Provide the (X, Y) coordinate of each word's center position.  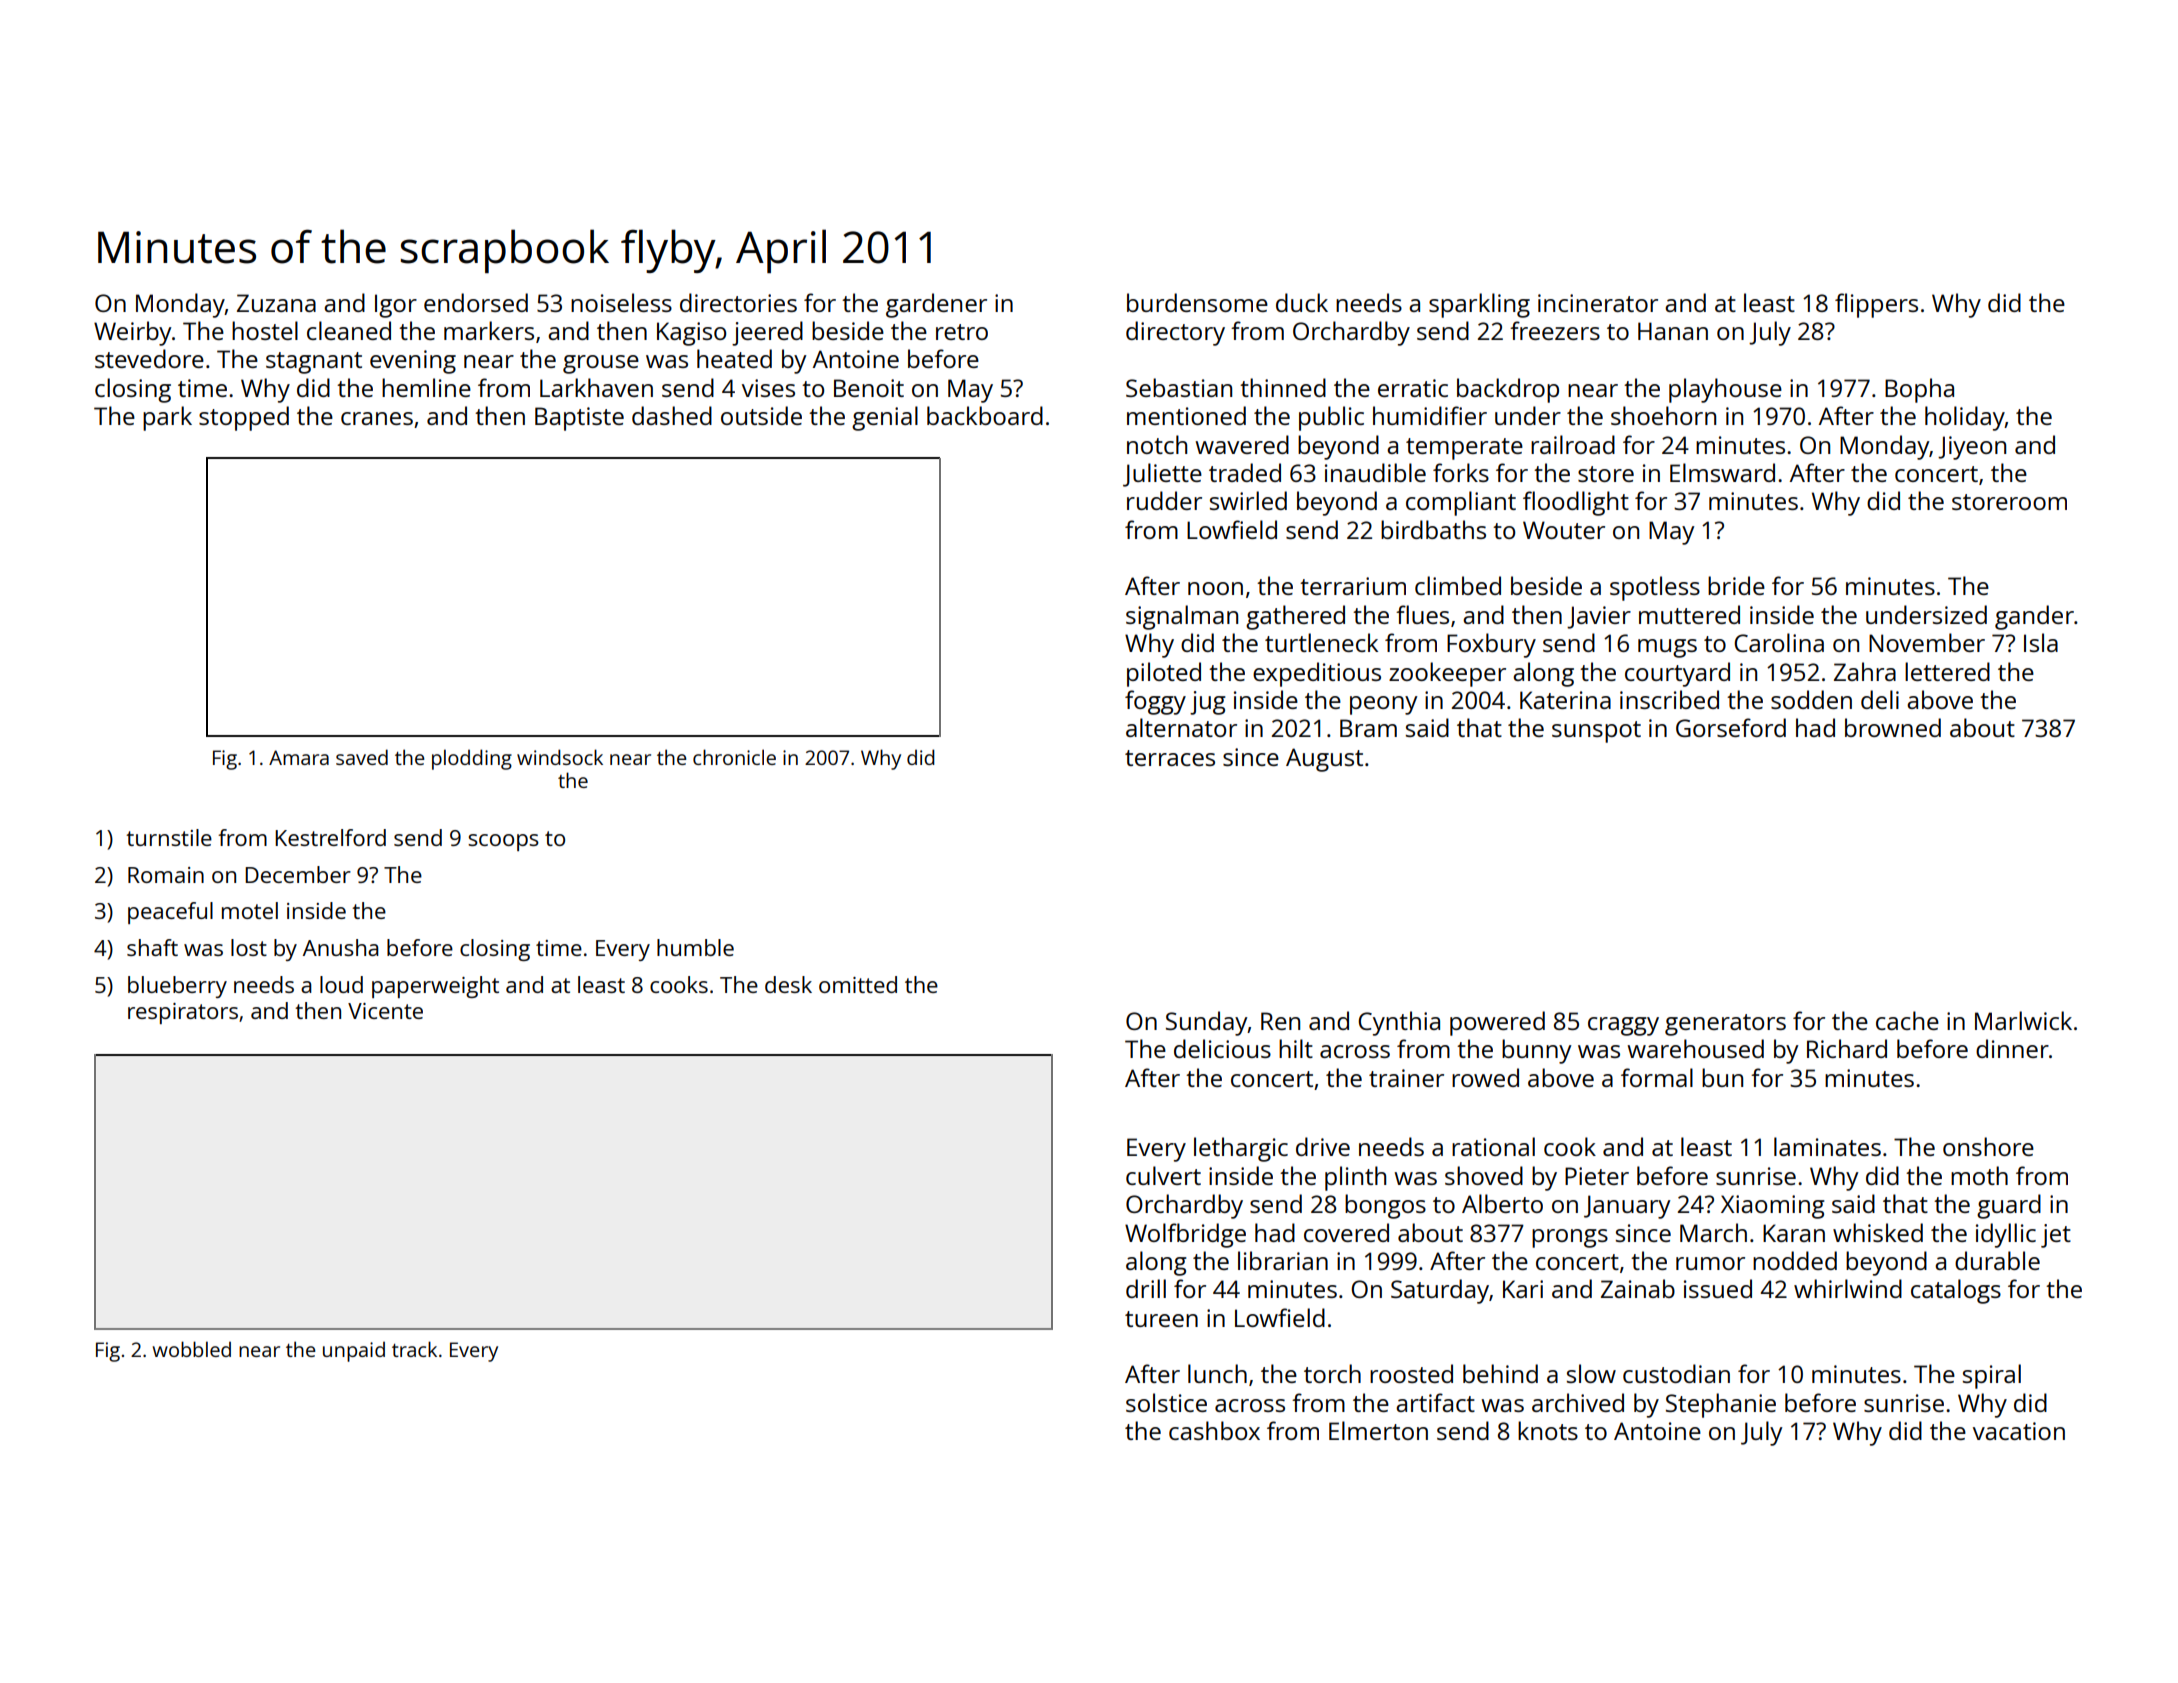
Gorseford (1731, 727)
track (414, 1349)
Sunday (1207, 1023)
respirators (183, 1013)
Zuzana (276, 303)
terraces (1170, 758)
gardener (936, 305)
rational (1493, 1146)
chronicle (734, 757)
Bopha (1919, 390)
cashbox (1214, 1430)
